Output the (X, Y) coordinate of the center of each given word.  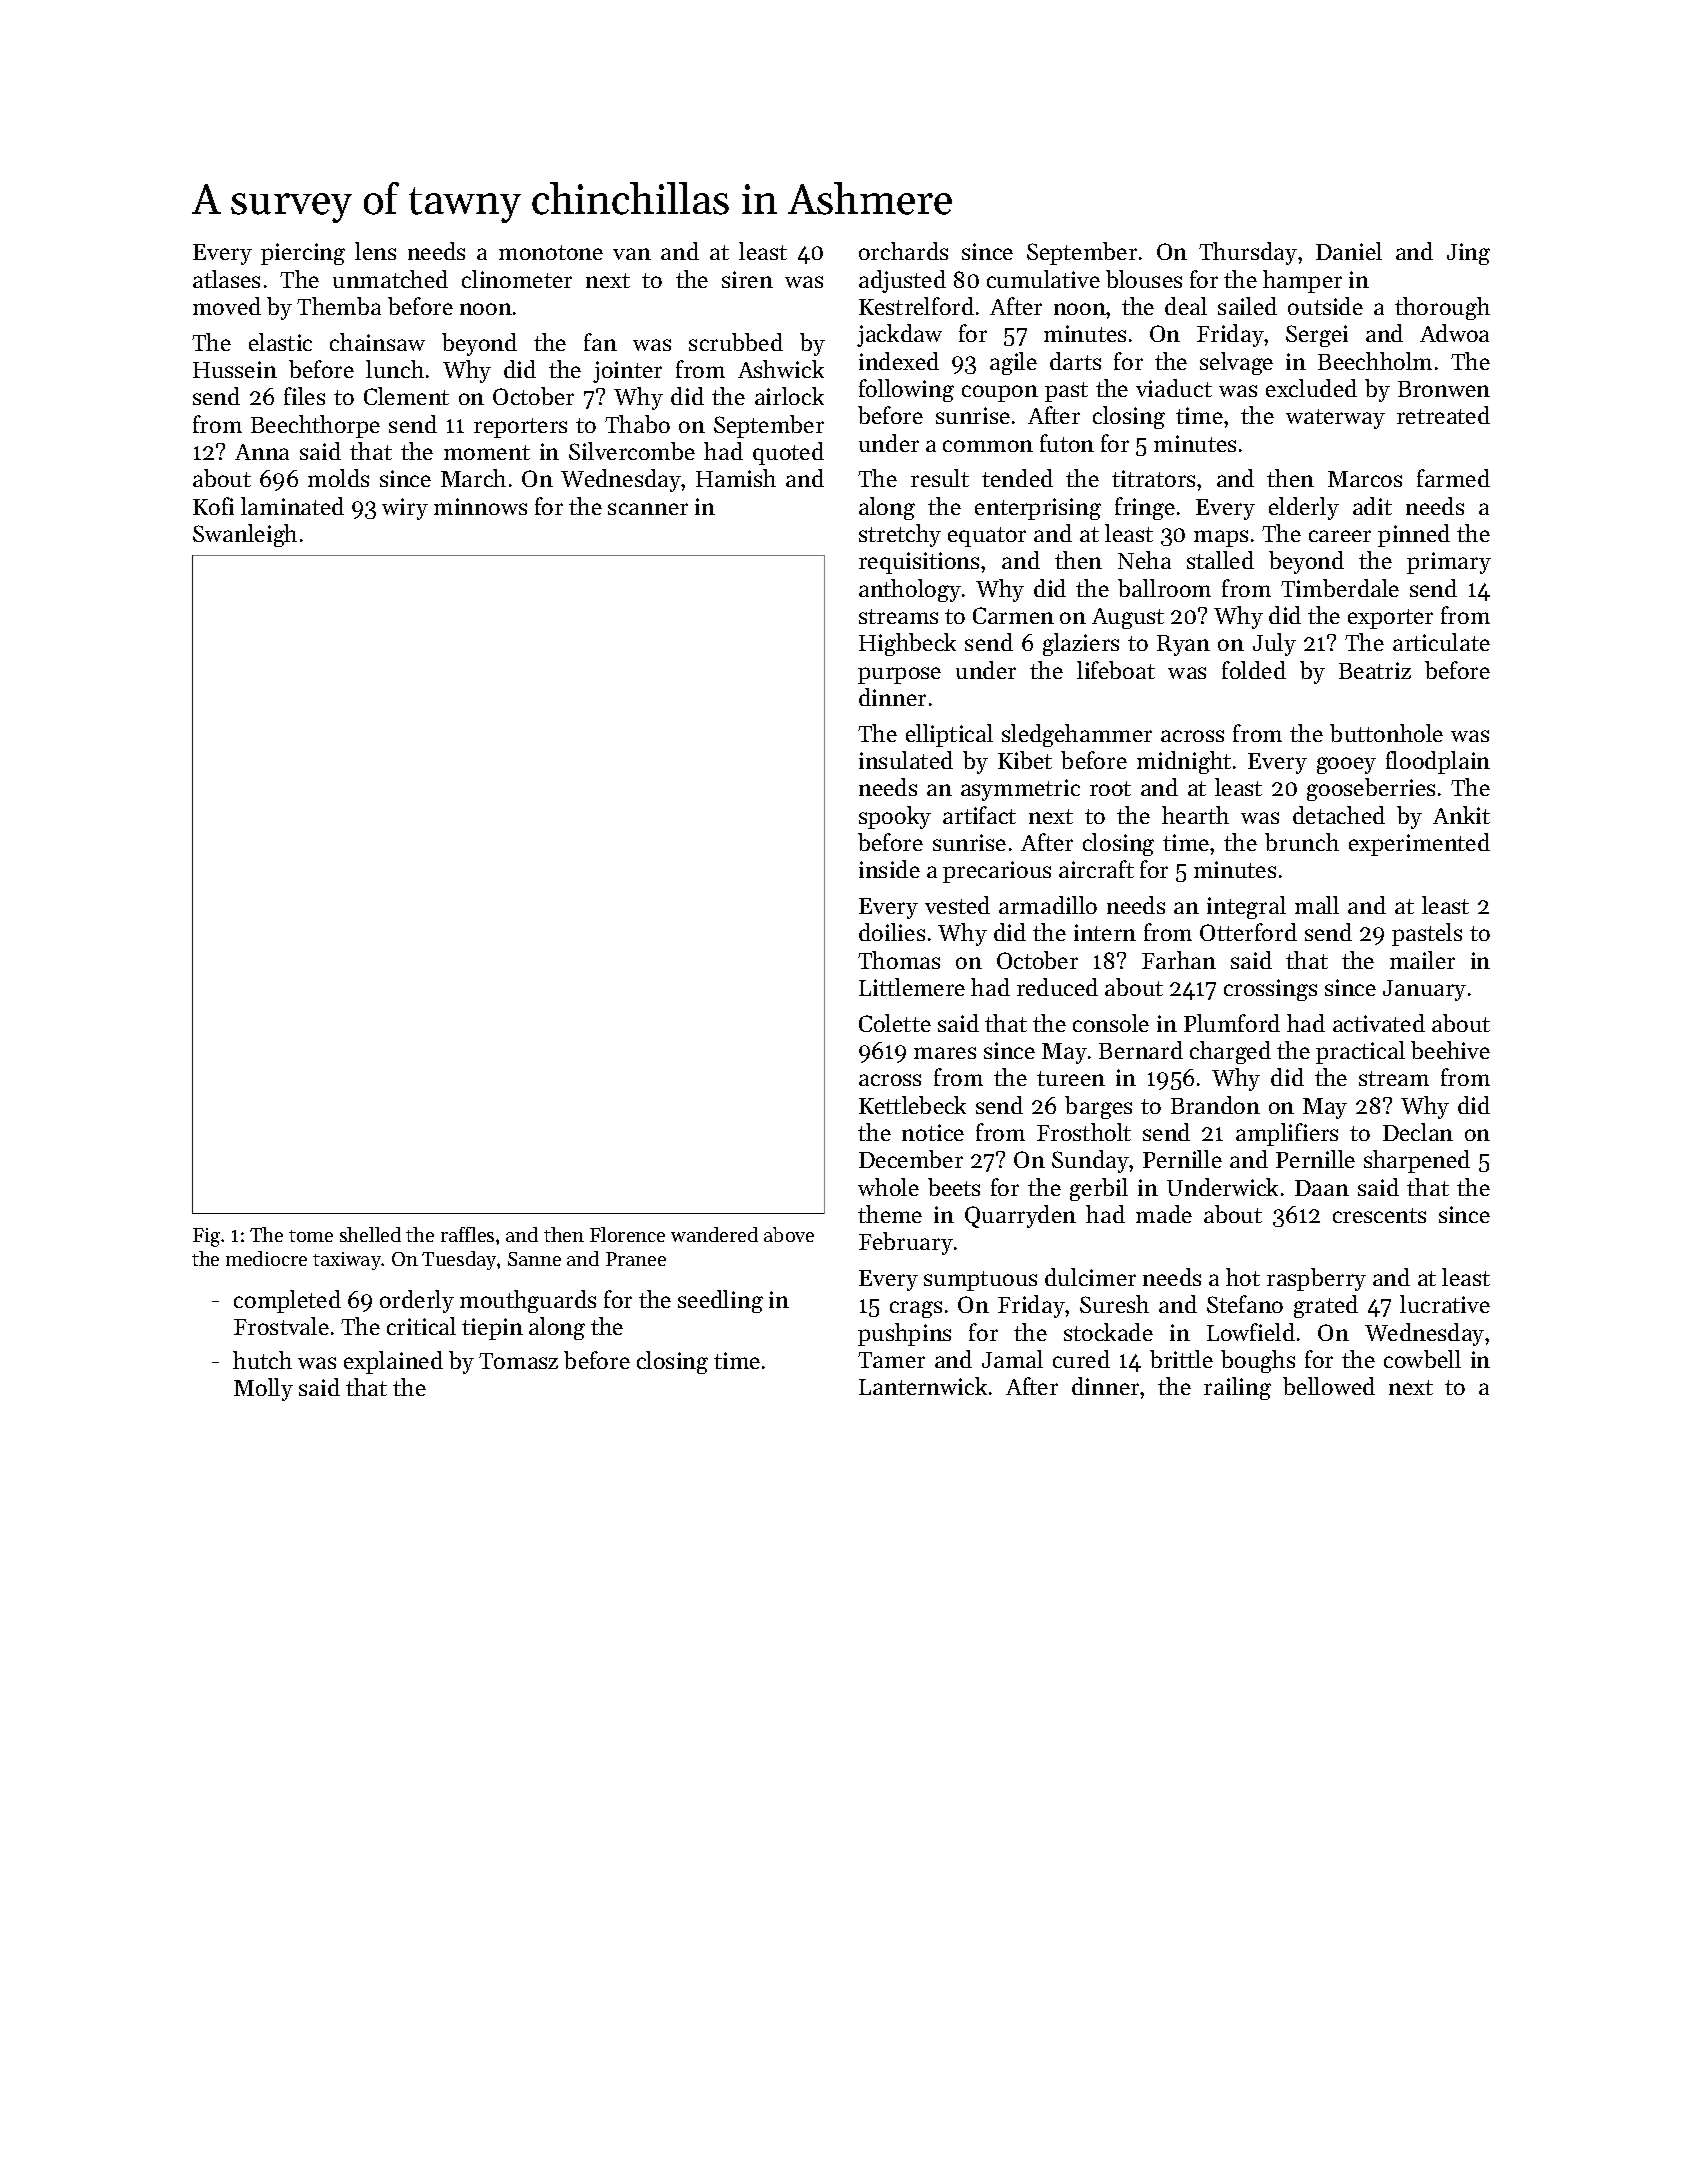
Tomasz (518, 1361)
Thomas (899, 960)
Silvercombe (632, 451)
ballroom (1164, 588)
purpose (899, 675)
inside (889, 869)
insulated (906, 760)
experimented (1419, 844)
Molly (263, 1389)
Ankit (1461, 815)
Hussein (235, 369)
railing (1237, 1388)
